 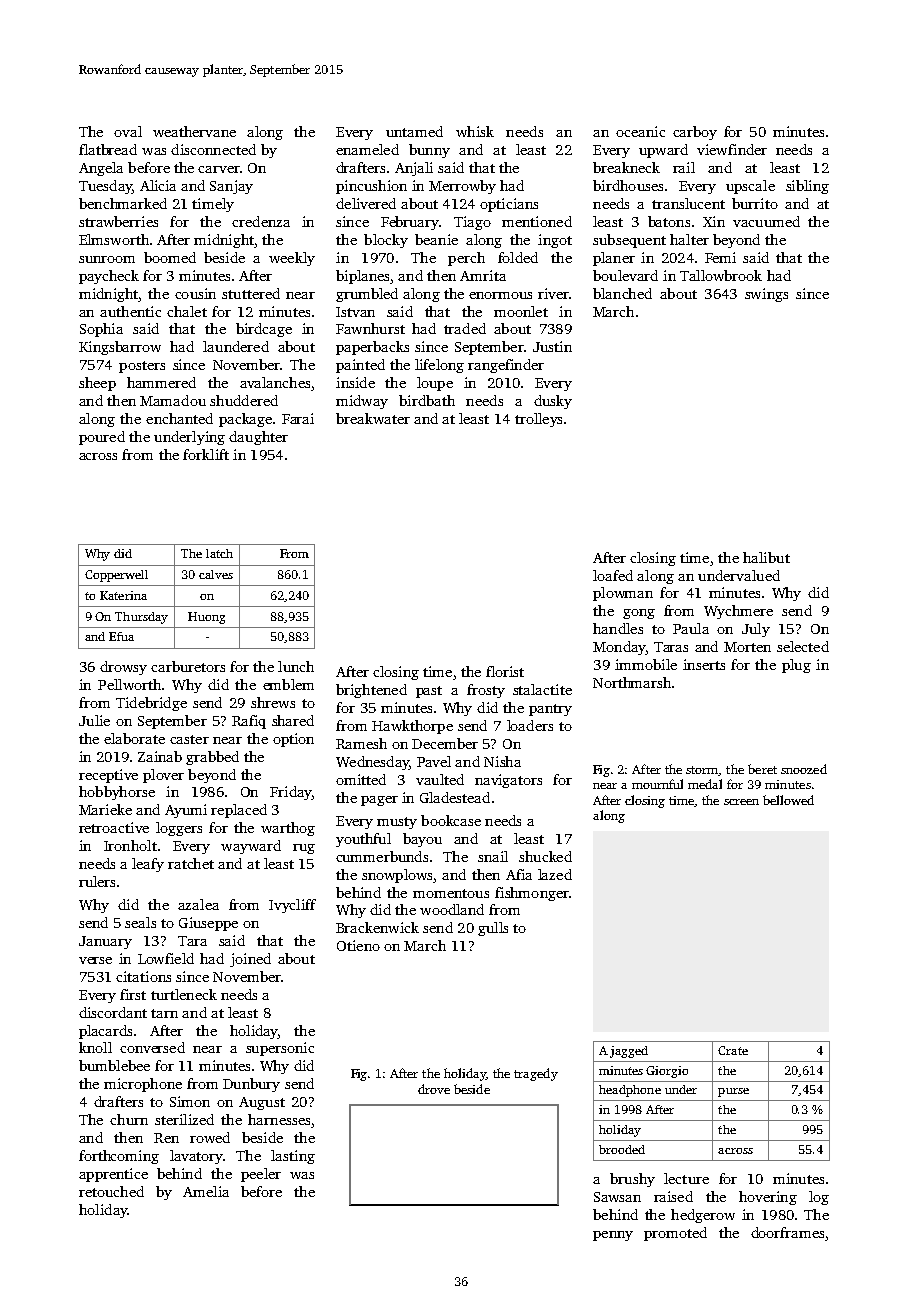 I want to click on knoll, so click(x=95, y=1047).
